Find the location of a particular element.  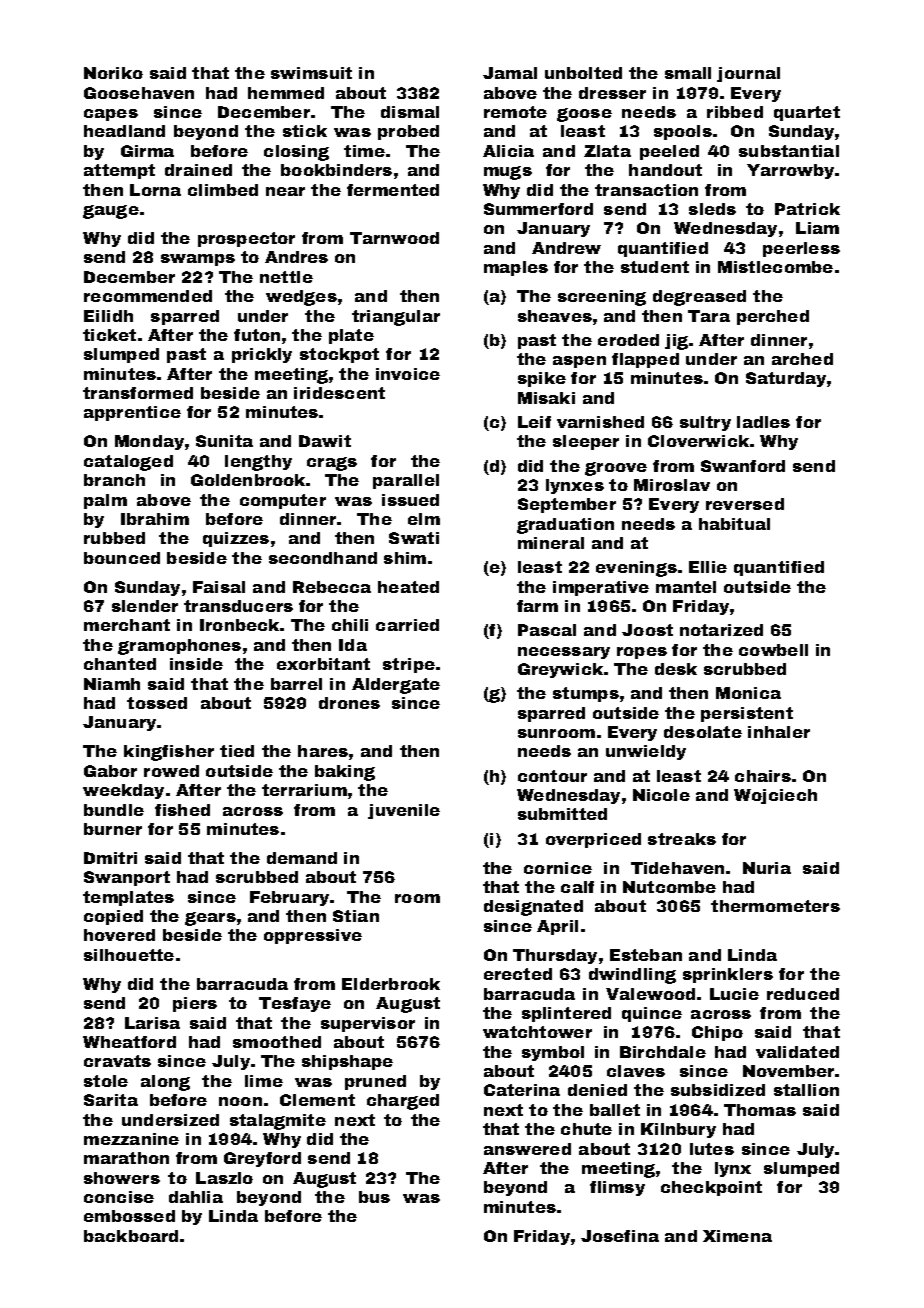

Jamal is located at coordinates (510, 73).
